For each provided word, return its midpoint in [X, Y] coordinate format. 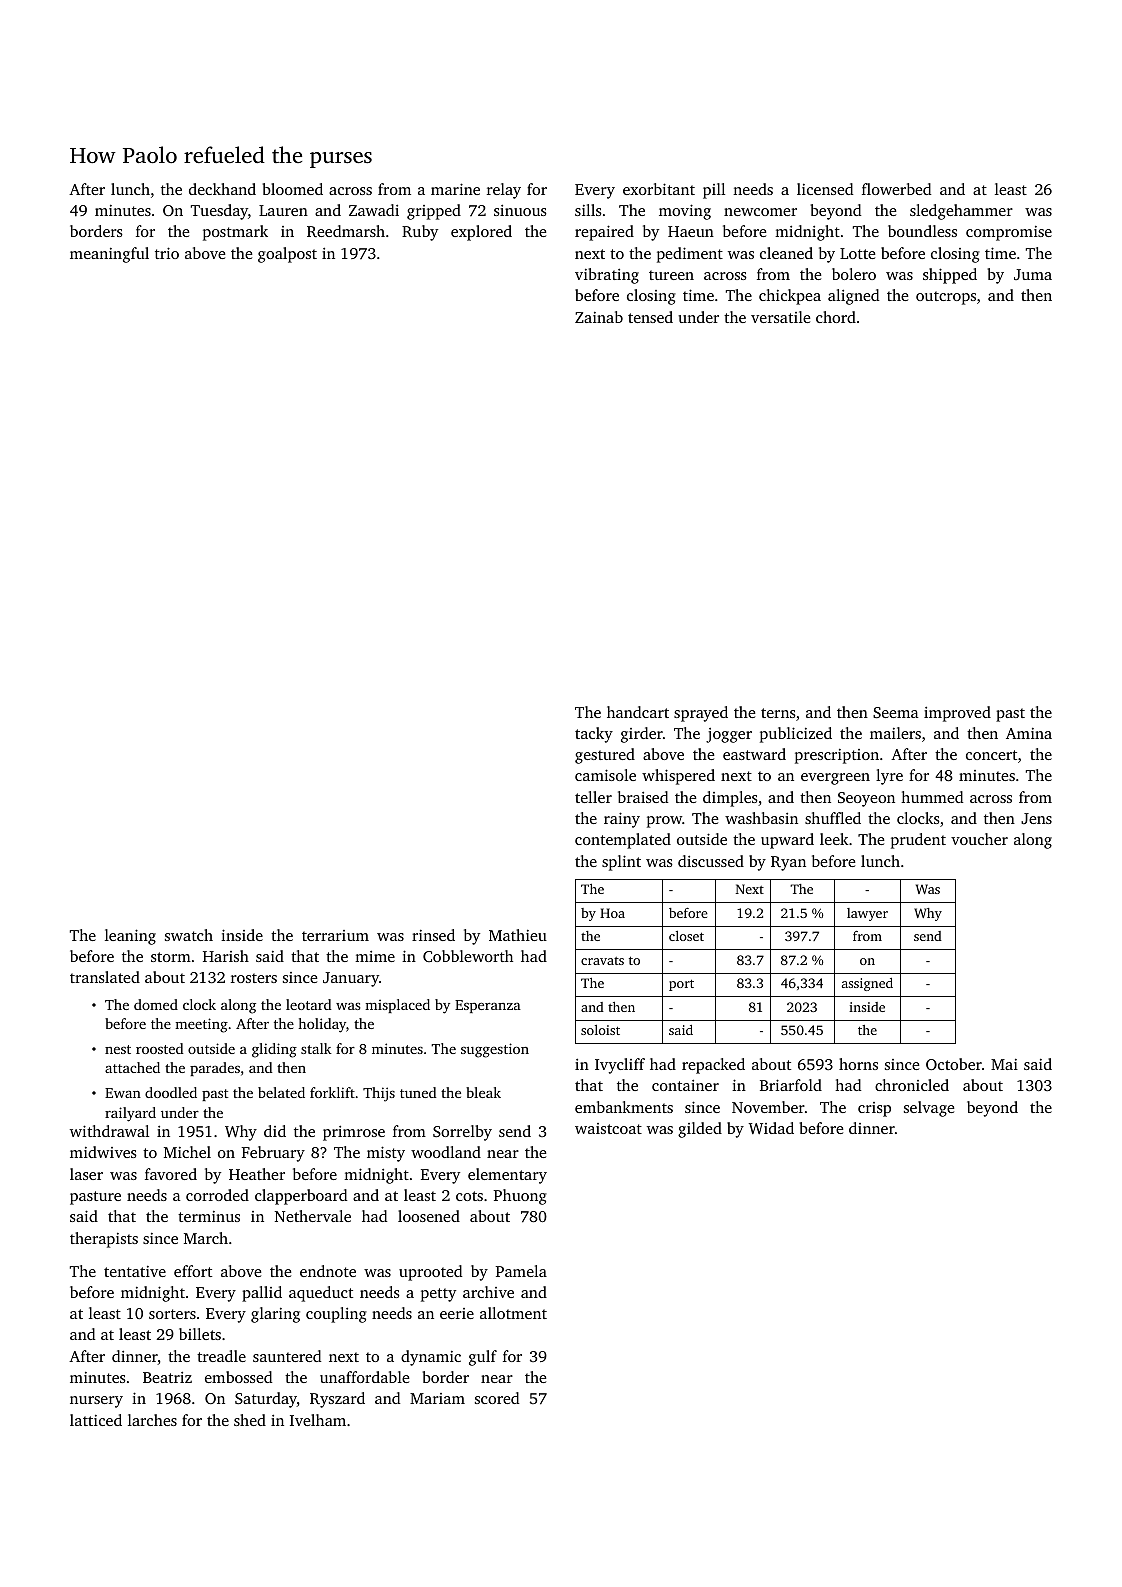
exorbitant [659, 189]
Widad [771, 1128]
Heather [257, 1174]
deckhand [222, 189]
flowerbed [896, 189]
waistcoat [608, 1128]
